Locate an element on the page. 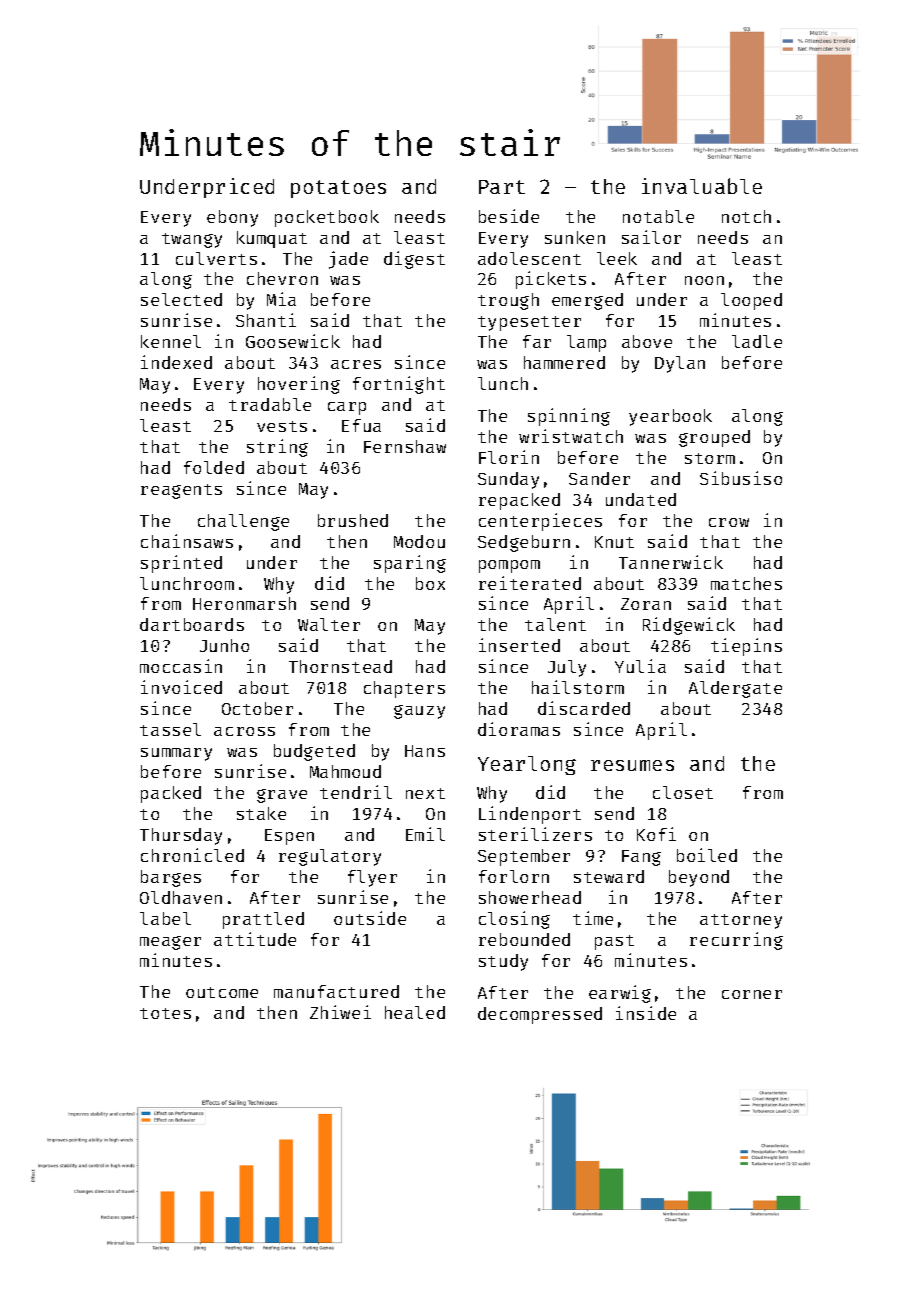 The width and height of the image is (924, 1311). ebony is located at coordinates (232, 218).
